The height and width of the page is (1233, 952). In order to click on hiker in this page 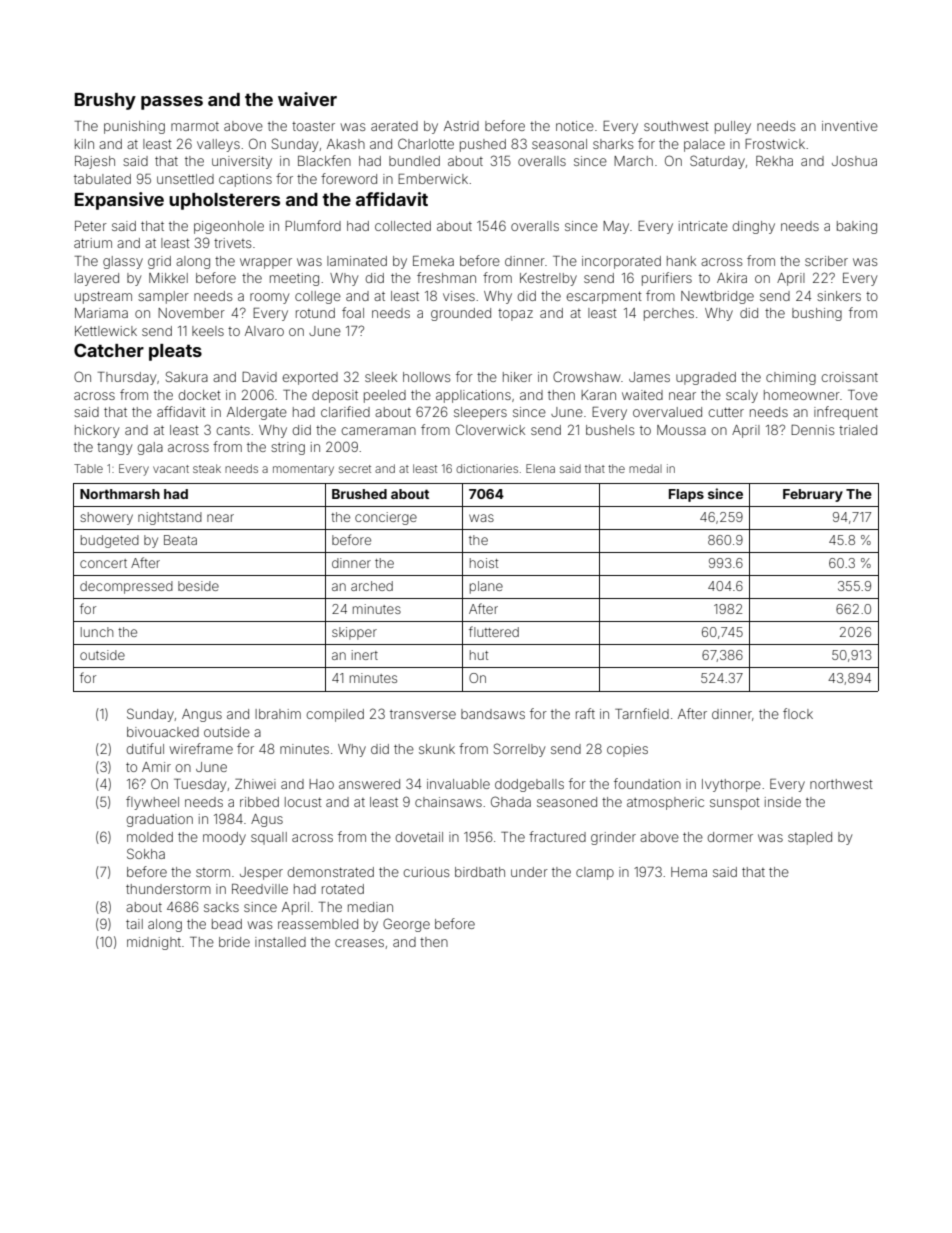, I will do `click(517, 377)`.
